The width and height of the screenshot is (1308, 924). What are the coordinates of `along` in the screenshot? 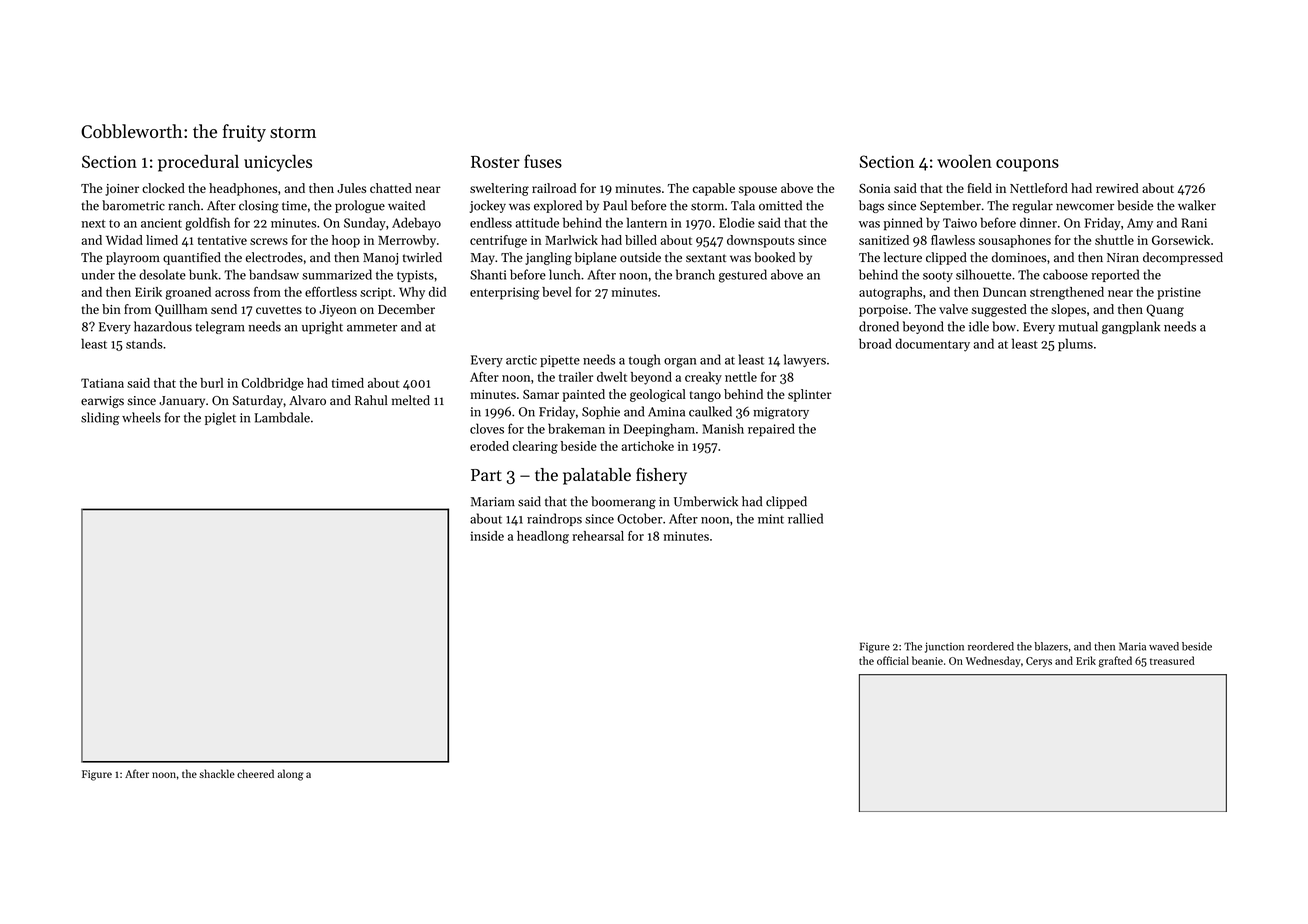 It's located at (290, 775).
